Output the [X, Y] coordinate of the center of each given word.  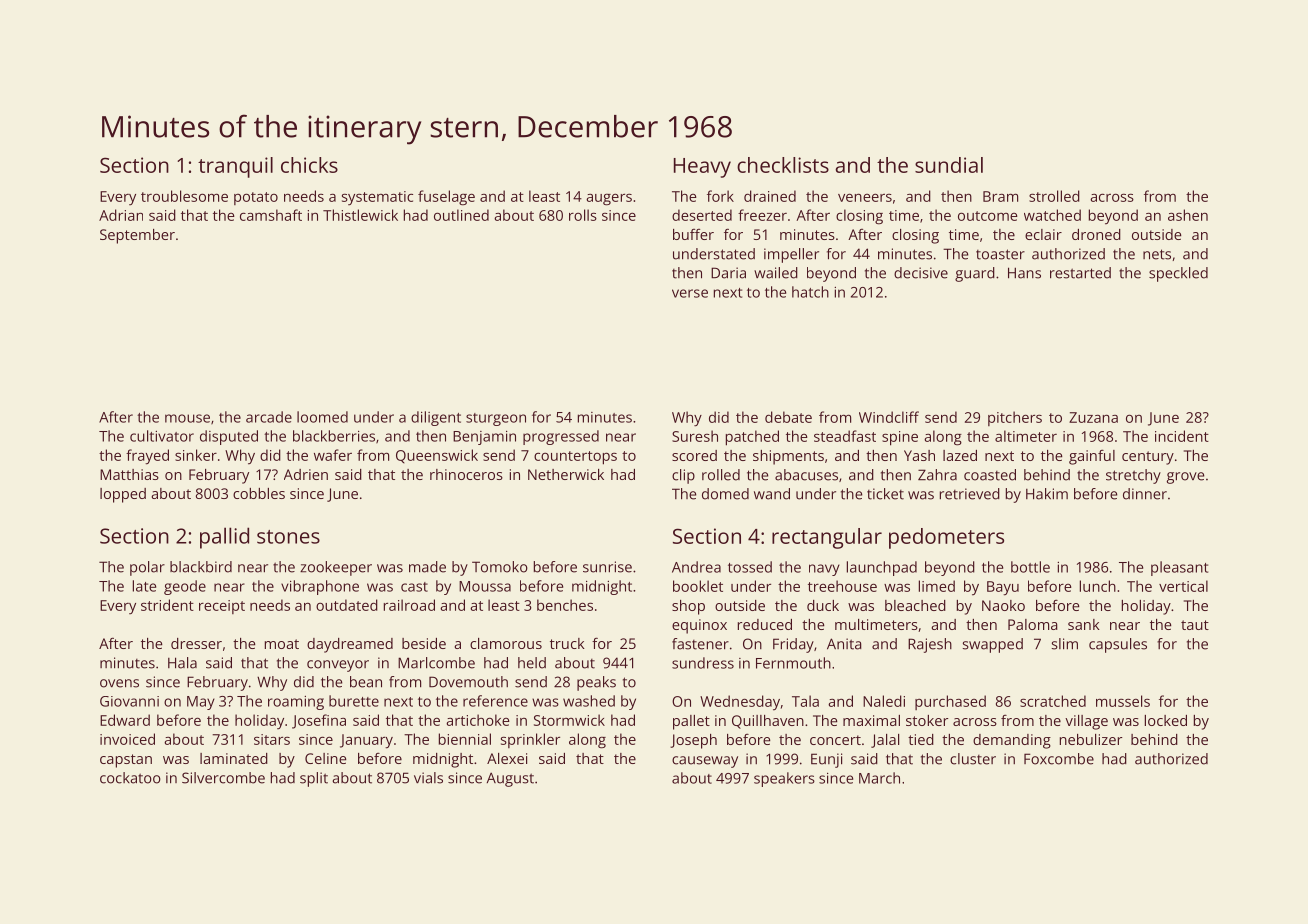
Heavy [702, 168]
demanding [1012, 741]
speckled [1178, 274]
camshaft [271, 215]
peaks [596, 683]
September [137, 236]
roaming [296, 703]
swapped [993, 645]
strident [167, 605]
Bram [1000, 196]
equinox [699, 626]
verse [690, 293]
